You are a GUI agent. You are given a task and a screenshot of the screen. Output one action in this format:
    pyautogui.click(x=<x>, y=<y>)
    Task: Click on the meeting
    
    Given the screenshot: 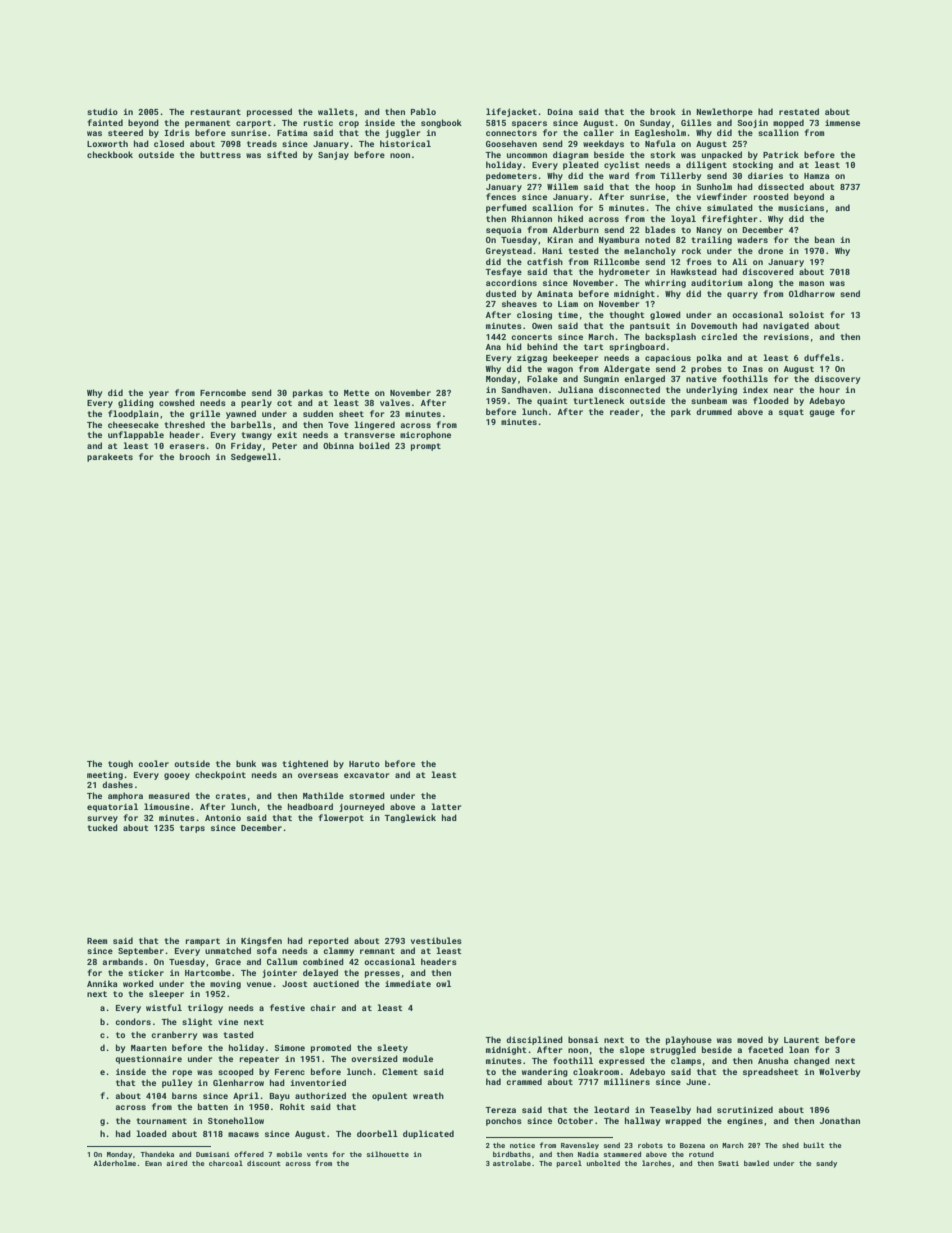 What is the action you would take?
    pyautogui.click(x=105, y=776)
